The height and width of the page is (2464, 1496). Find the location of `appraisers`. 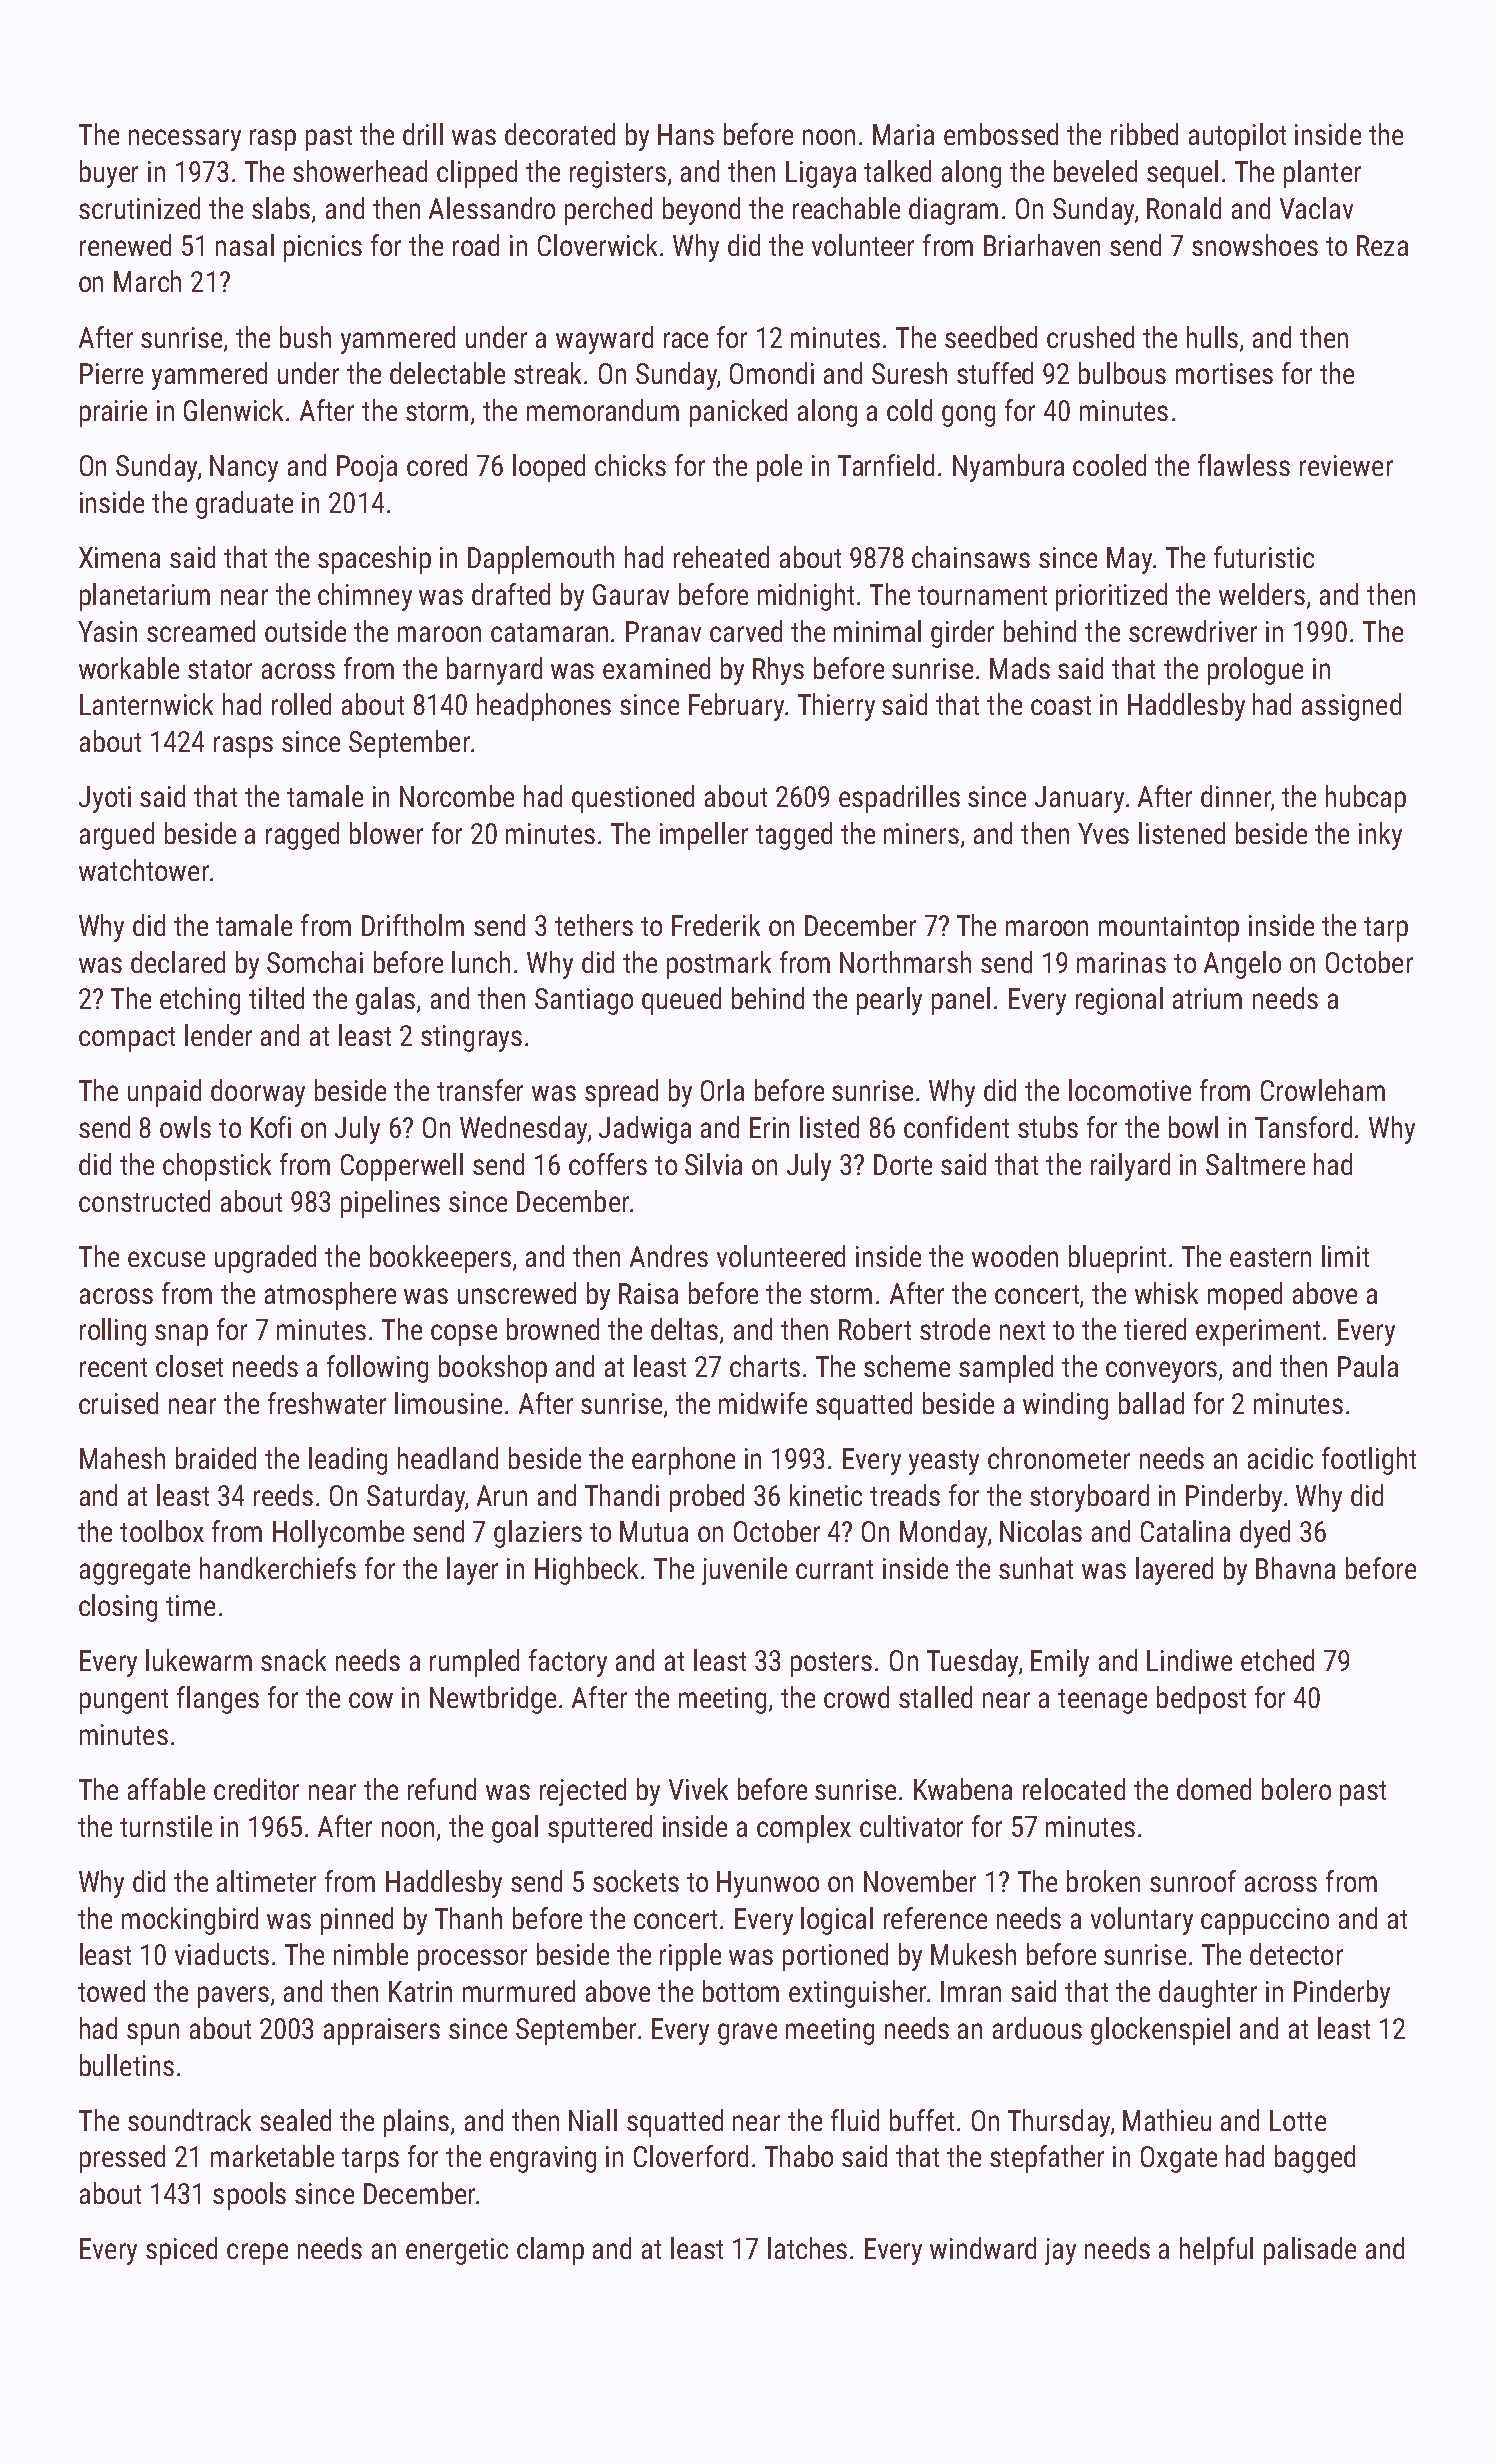

appraisers is located at coordinates (382, 2031).
